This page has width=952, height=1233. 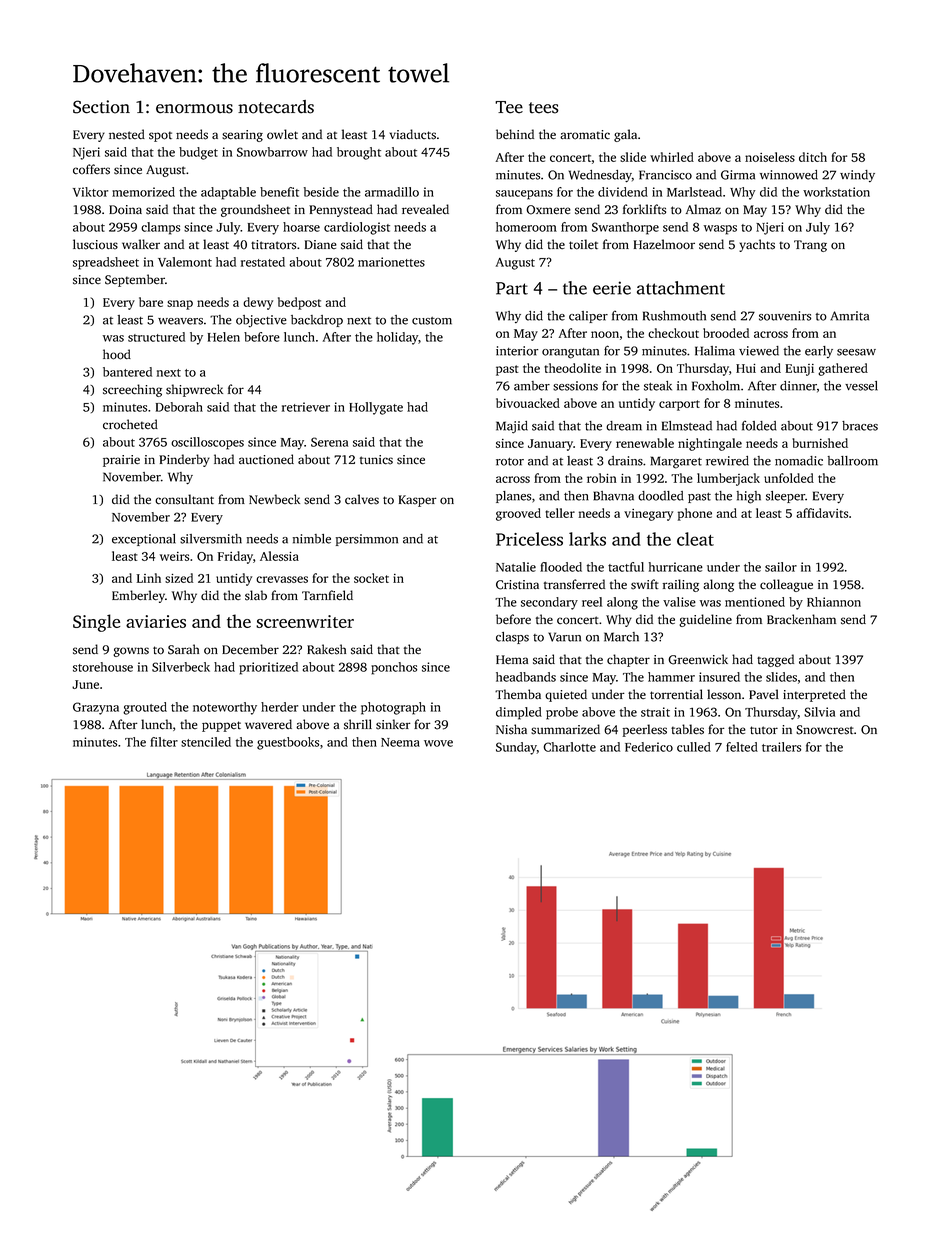 What do you see at coordinates (515, 134) in the page?
I see `behind` at bounding box center [515, 134].
